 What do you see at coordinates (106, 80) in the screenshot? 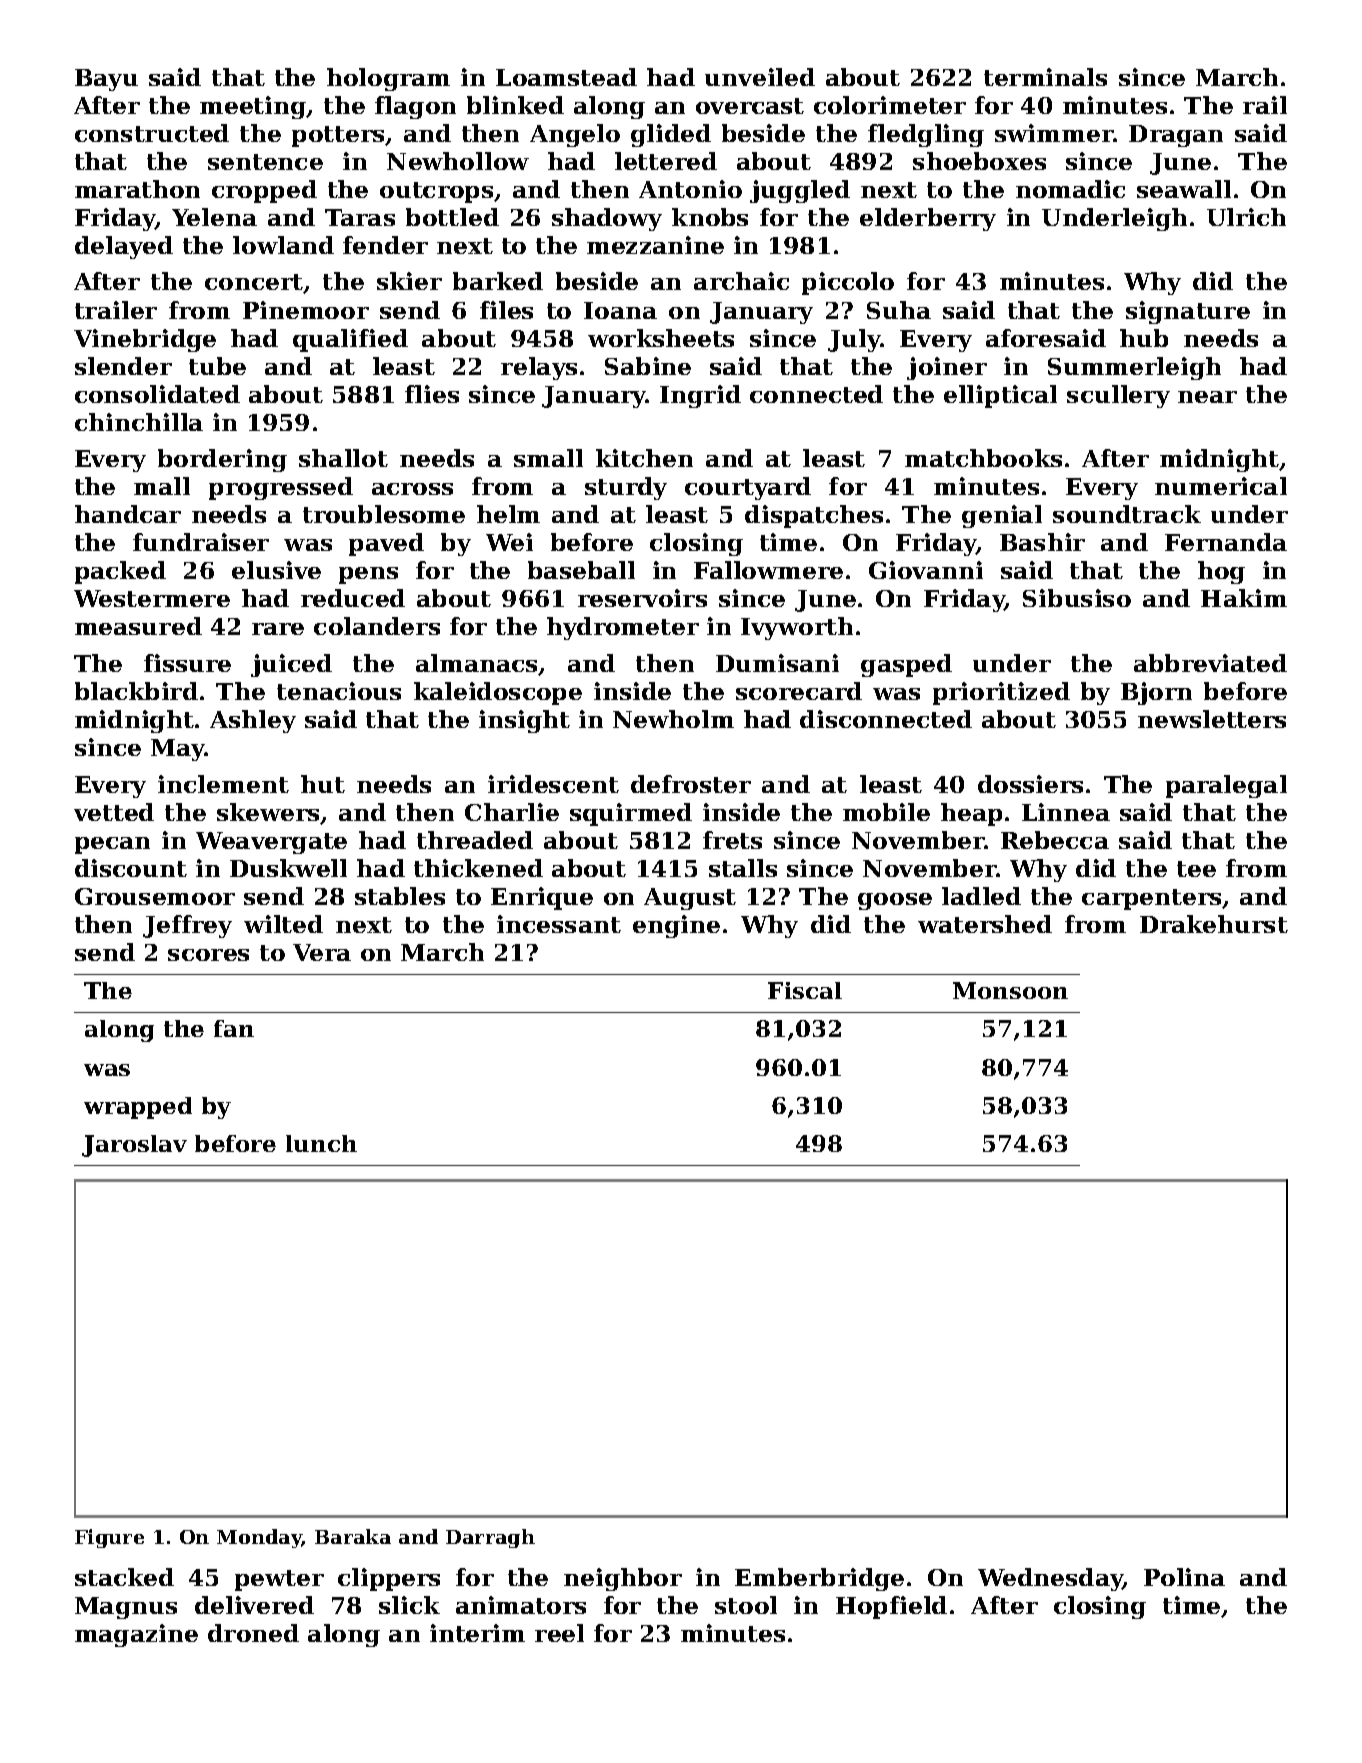
I see `Bayu` at bounding box center [106, 80].
